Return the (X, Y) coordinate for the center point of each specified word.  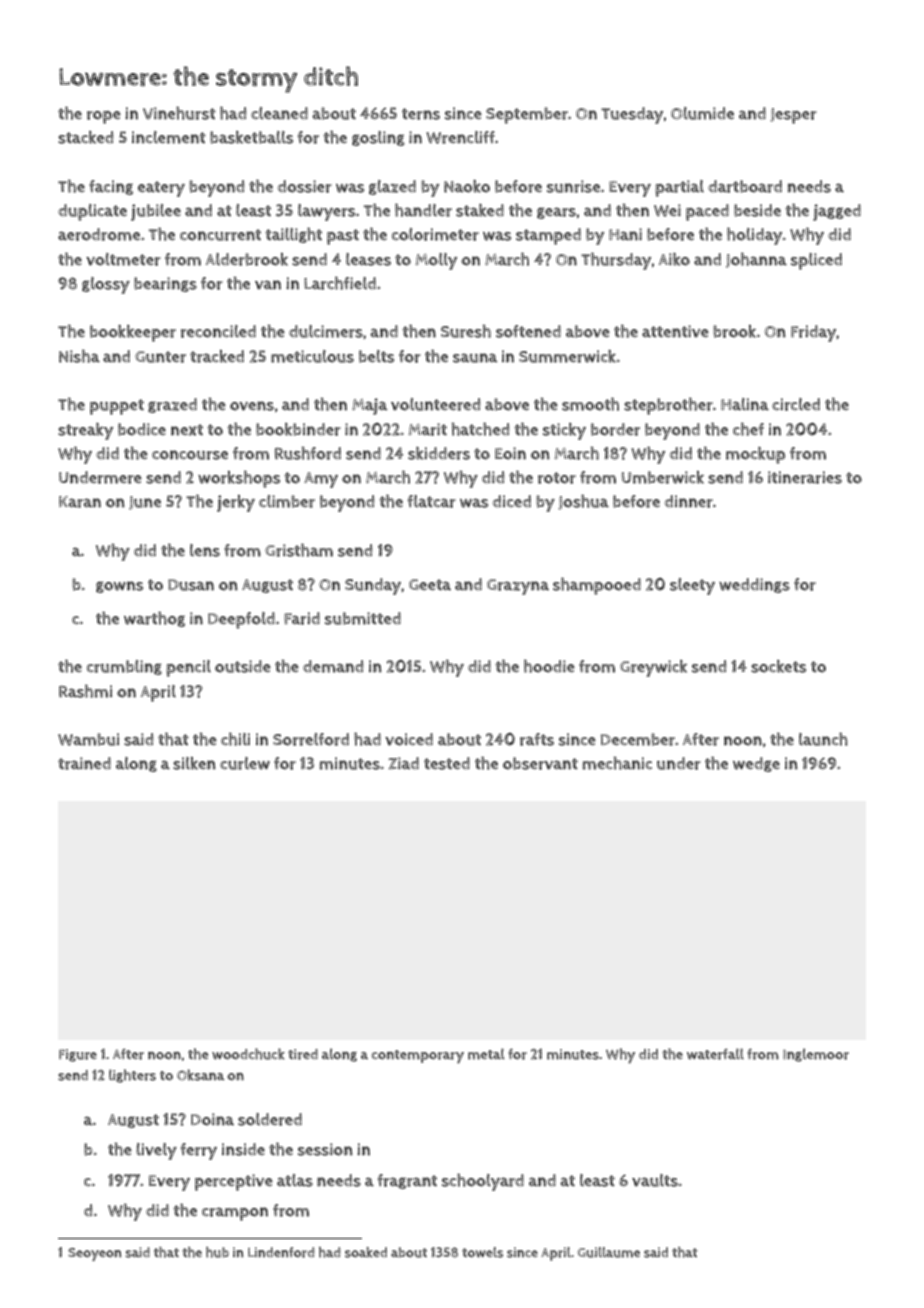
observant (540, 763)
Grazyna (518, 587)
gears (556, 213)
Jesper (793, 116)
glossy (106, 285)
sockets (778, 666)
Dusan (191, 585)
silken (194, 763)
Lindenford (281, 1252)
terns (421, 114)
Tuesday (632, 115)
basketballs (251, 137)
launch (823, 739)
